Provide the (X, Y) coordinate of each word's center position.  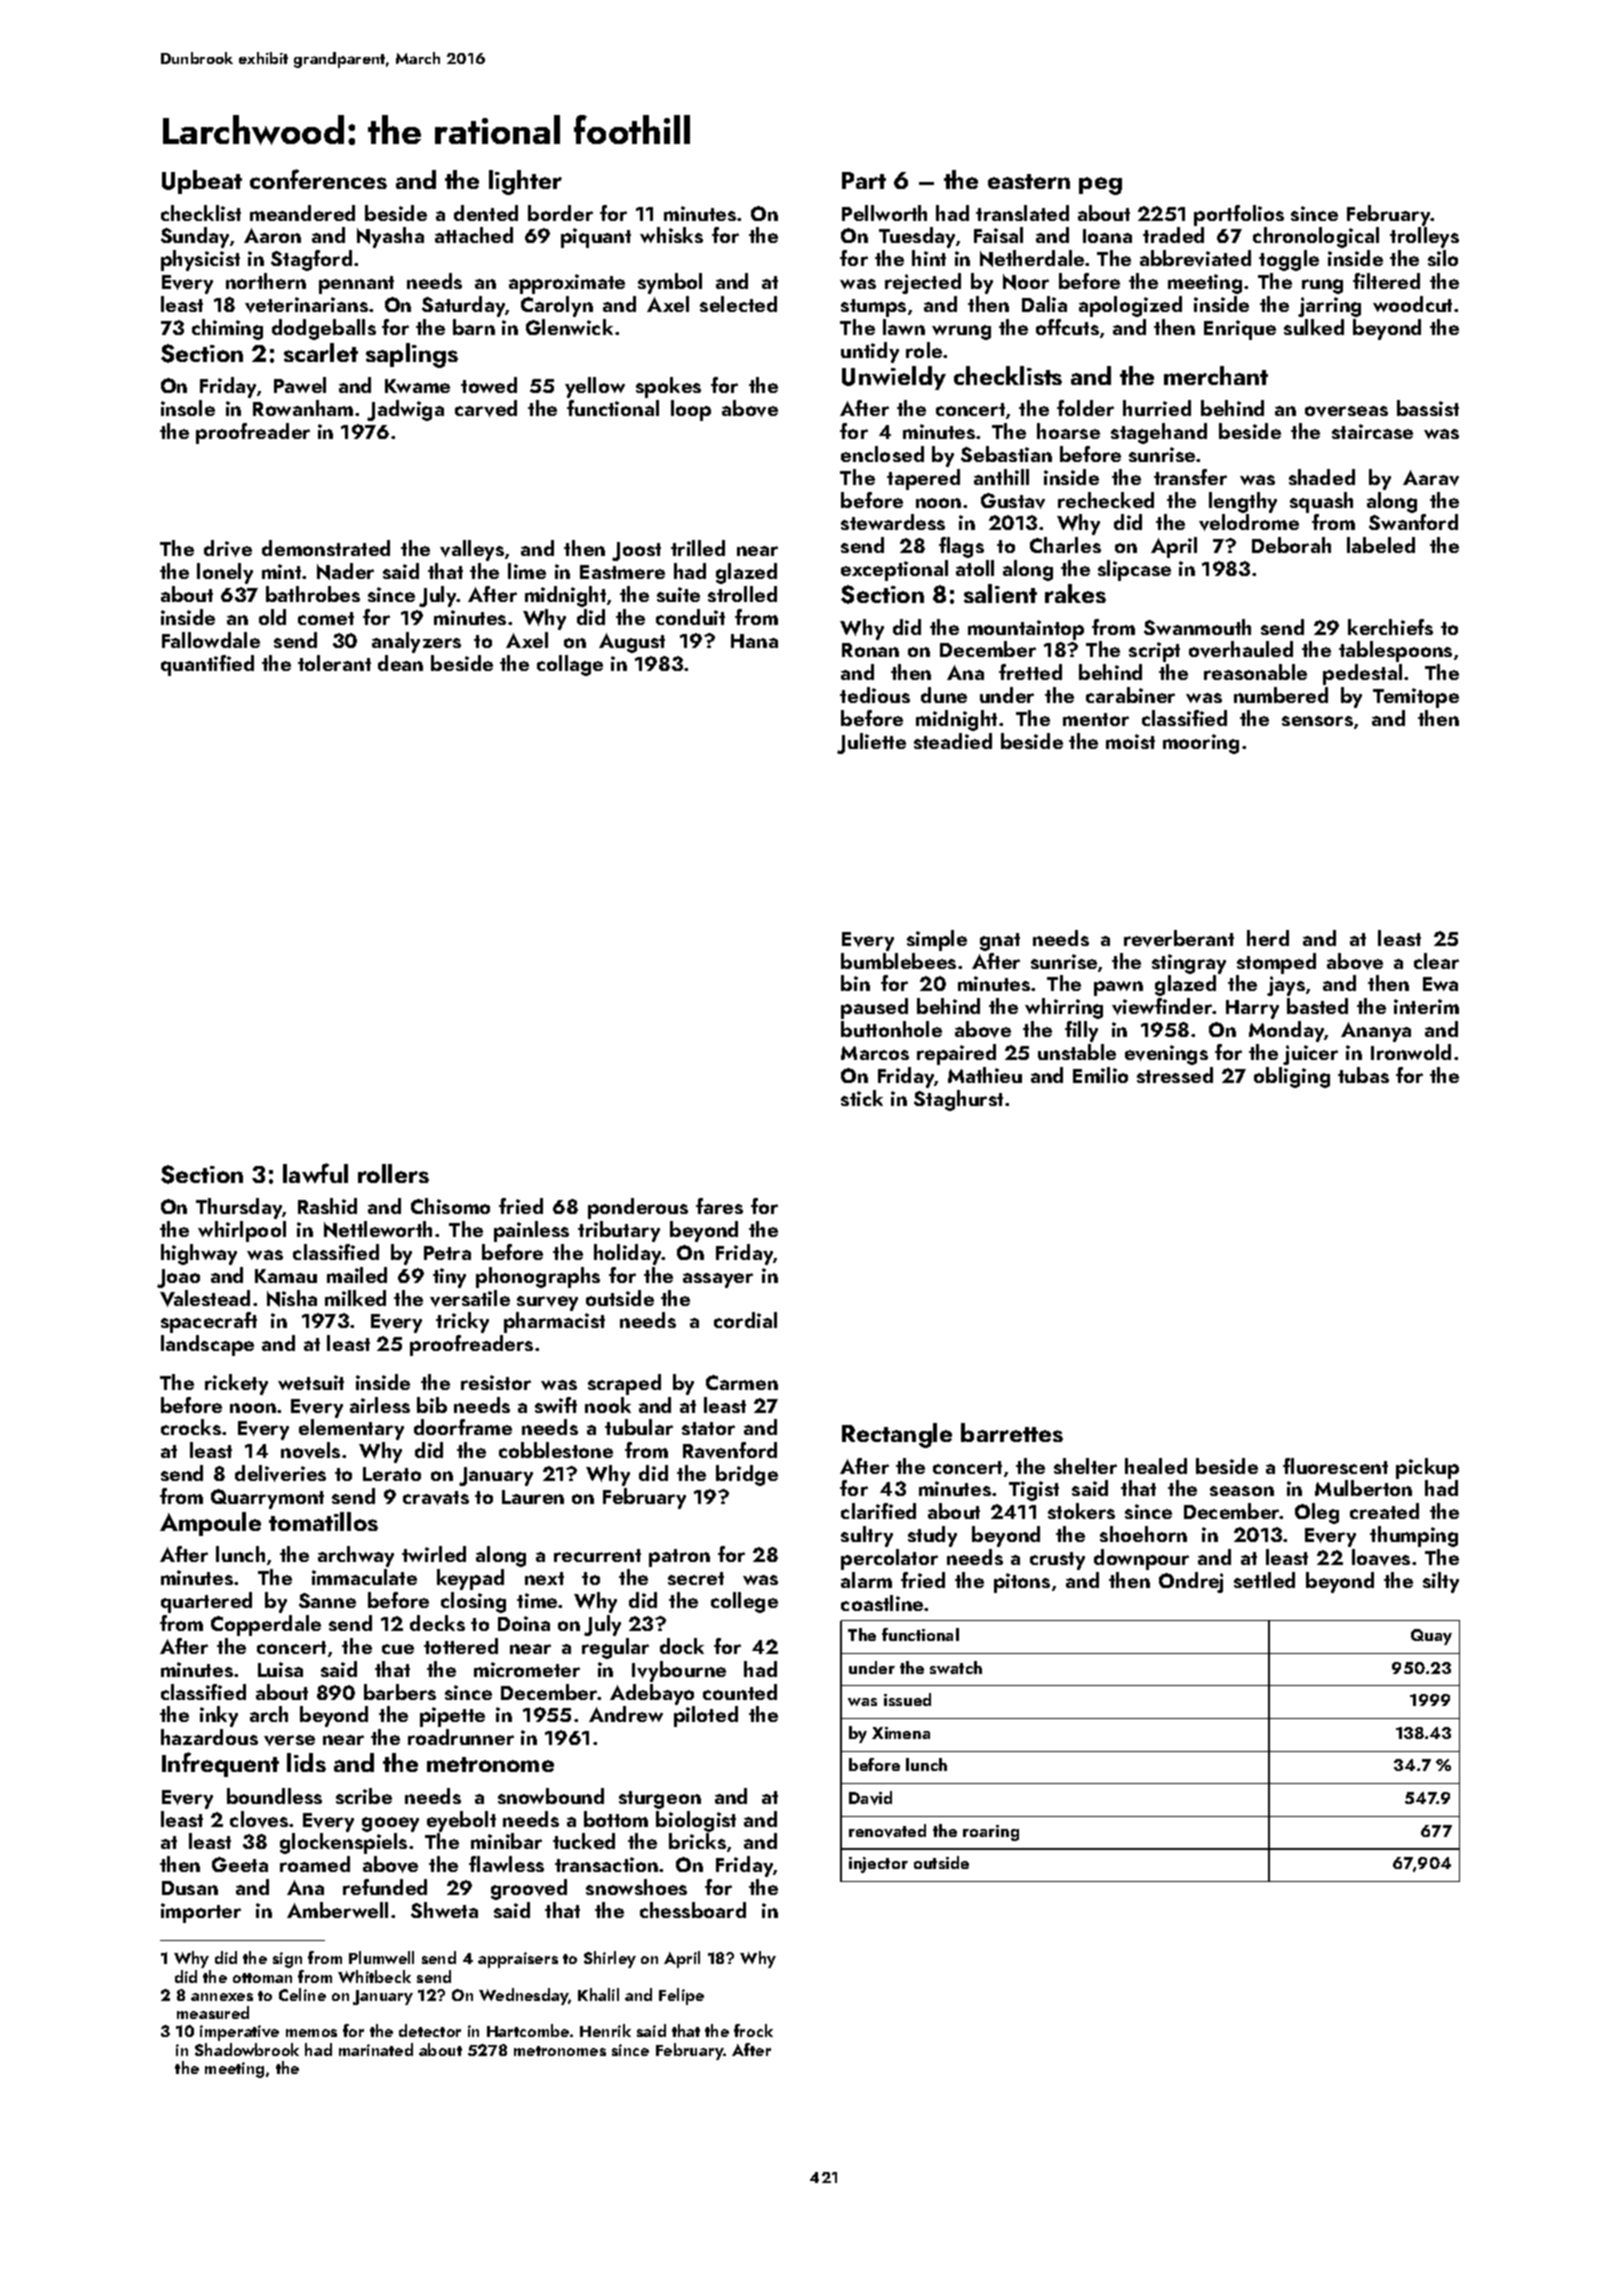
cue (398, 1649)
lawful (315, 1173)
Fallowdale (211, 640)
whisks (671, 235)
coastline (882, 1603)
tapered (923, 479)
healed (1156, 1466)
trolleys (1424, 237)
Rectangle (897, 1435)
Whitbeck (374, 1976)
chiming (227, 329)
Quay (1431, 1637)
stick (862, 1098)
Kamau (286, 1276)
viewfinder (1162, 1006)
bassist (1428, 408)
